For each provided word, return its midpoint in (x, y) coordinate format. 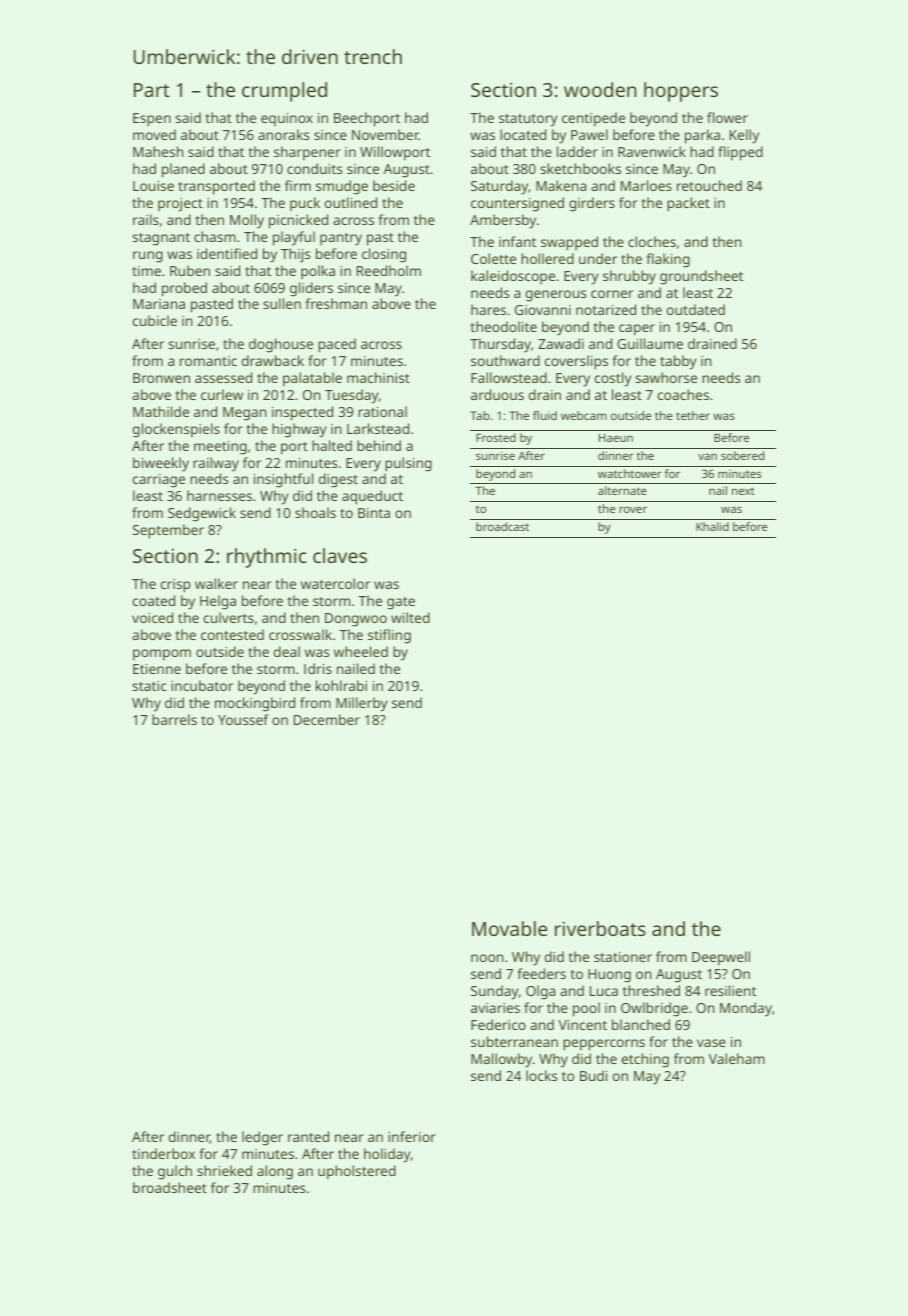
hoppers (681, 92)
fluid (545, 415)
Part (152, 90)
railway (216, 464)
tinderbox (163, 1153)
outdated (696, 309)
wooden (600, 89)
